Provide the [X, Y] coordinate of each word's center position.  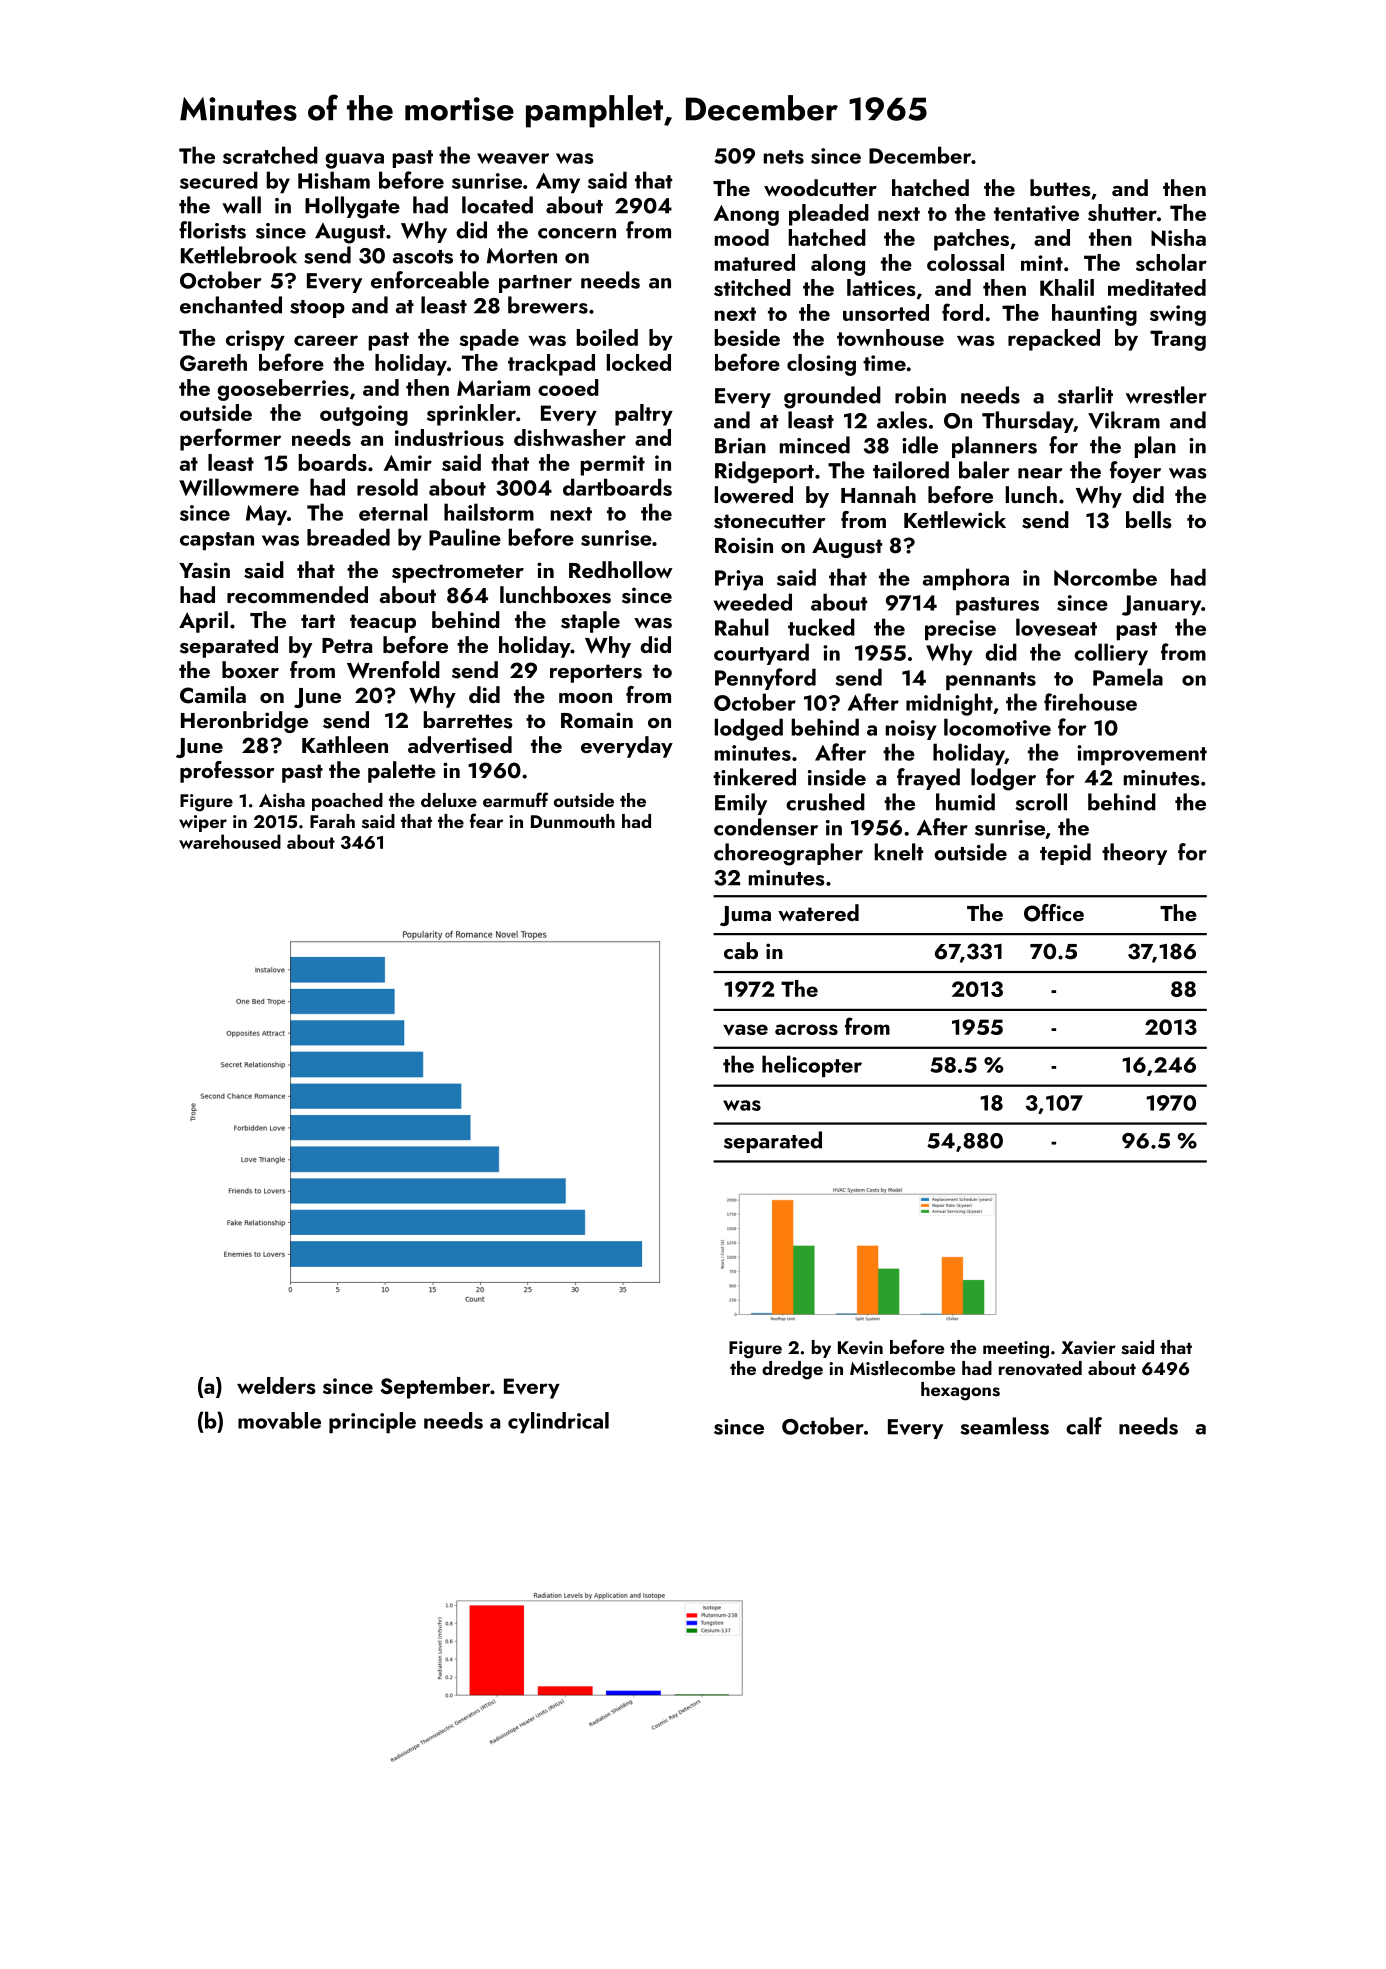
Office [1054, 913]
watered [818, 912]
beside [747, 337]
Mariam [493, 388]
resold [387, 487]
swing [1178, 315]
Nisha [1178, 237]
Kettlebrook [239, 255]
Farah [332, 821]
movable [279, 1420]
